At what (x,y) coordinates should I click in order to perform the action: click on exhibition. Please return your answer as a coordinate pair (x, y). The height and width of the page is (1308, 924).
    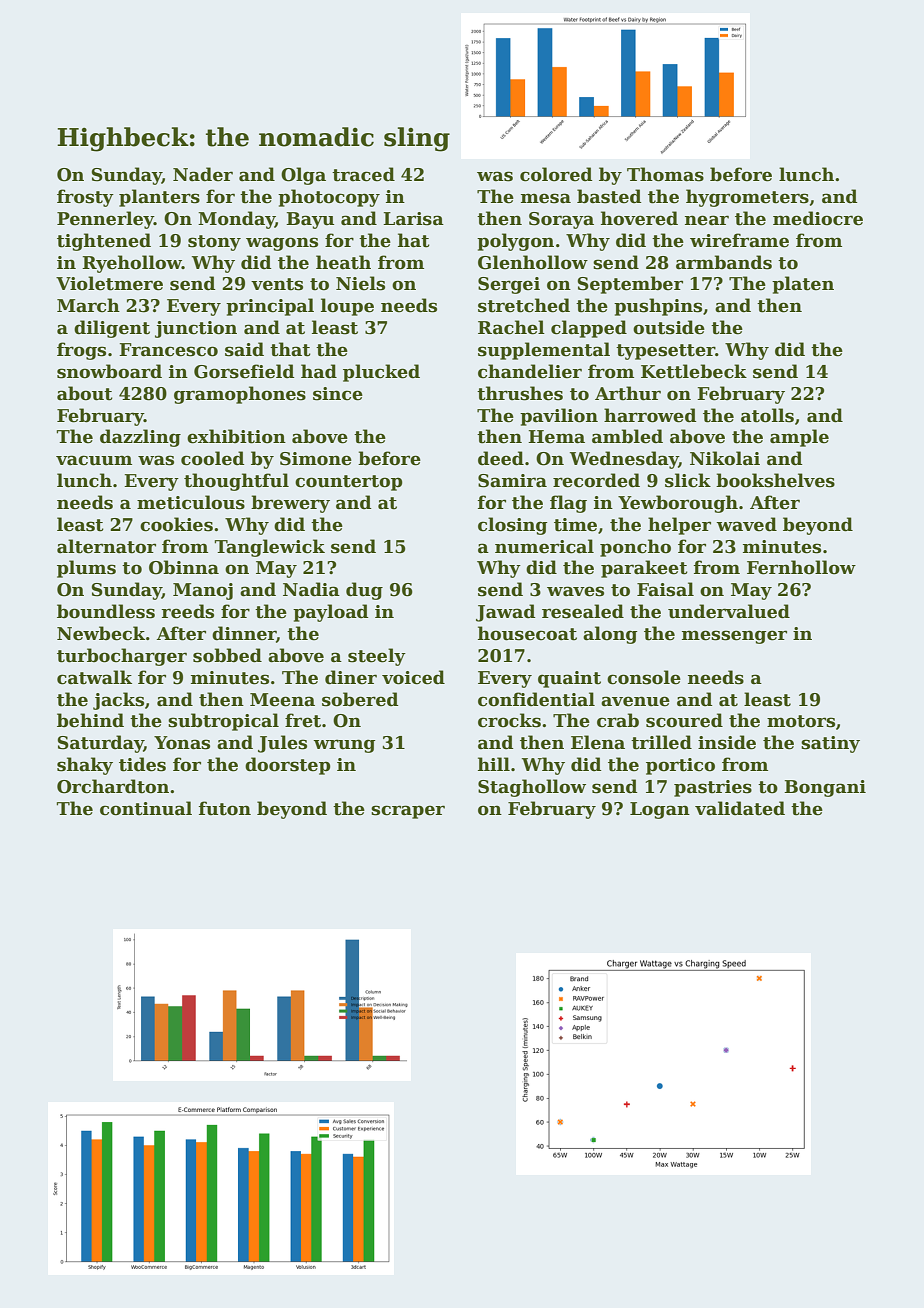
    Looking at the image, I should click on (236, 436).
